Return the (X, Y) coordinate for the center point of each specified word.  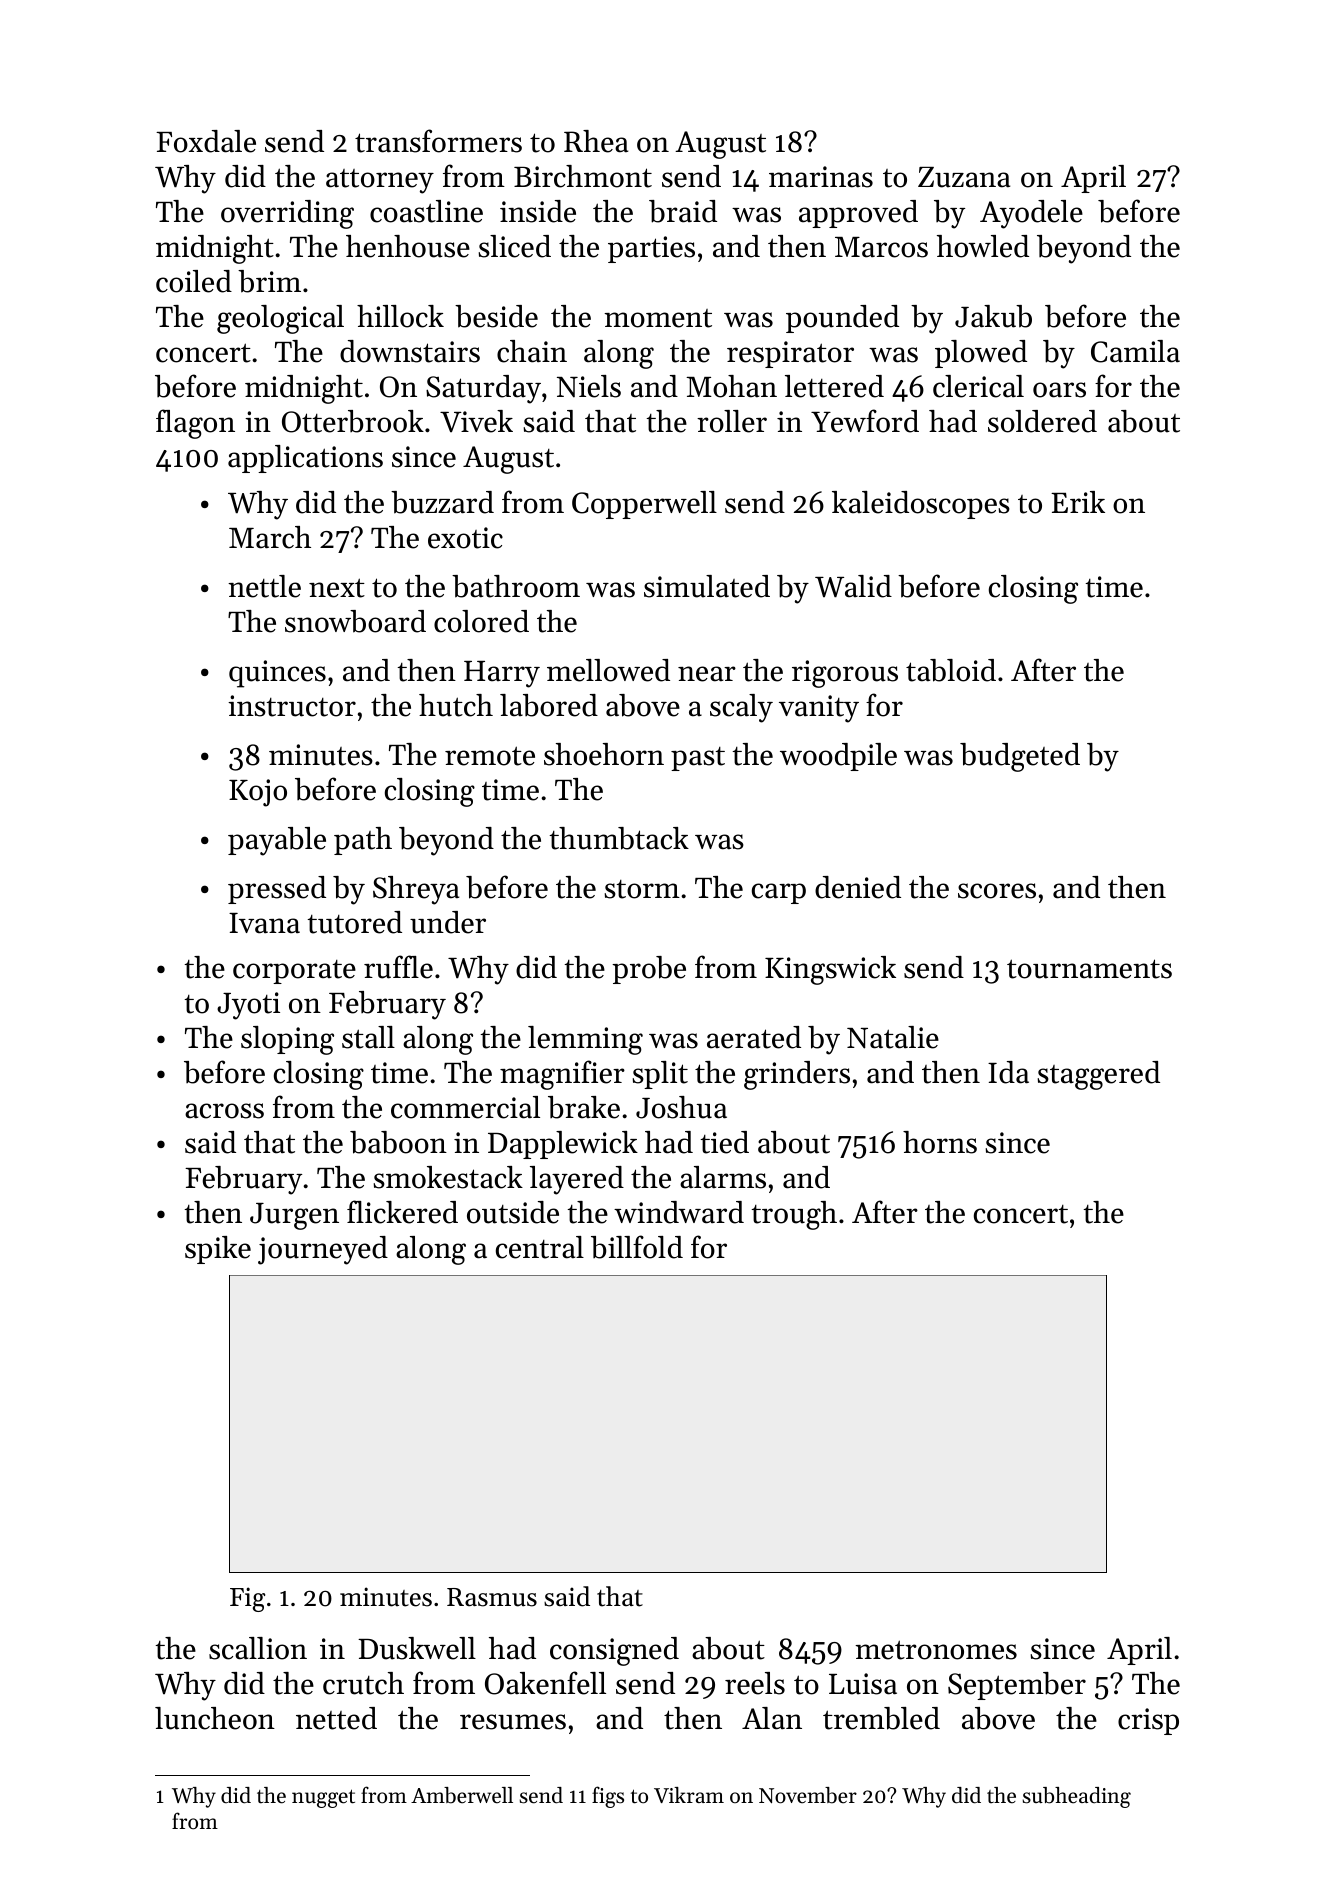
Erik (1078, 502)
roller (732, 421)
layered (577, 1180)
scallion (258, 1648)
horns (940, 1142)
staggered (1099, 1075)
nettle (264, 586)
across (224, 1111)
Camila (1135, 351)
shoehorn (604, 754)
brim (269, 281)
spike (218, 1250)
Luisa (863, 1684)
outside (513, 1212)
